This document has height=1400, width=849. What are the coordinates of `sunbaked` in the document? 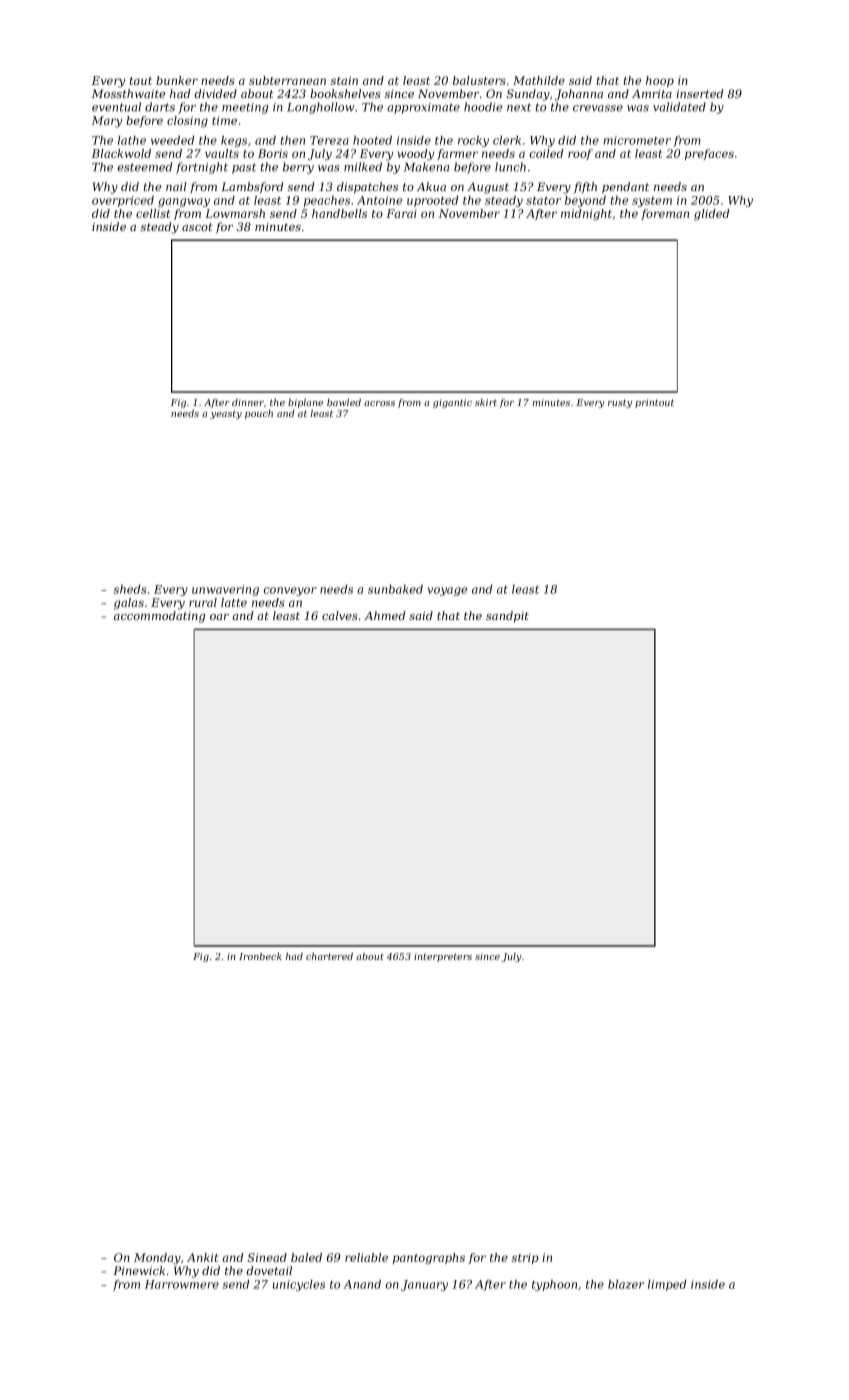 It's located at (395, 589).
